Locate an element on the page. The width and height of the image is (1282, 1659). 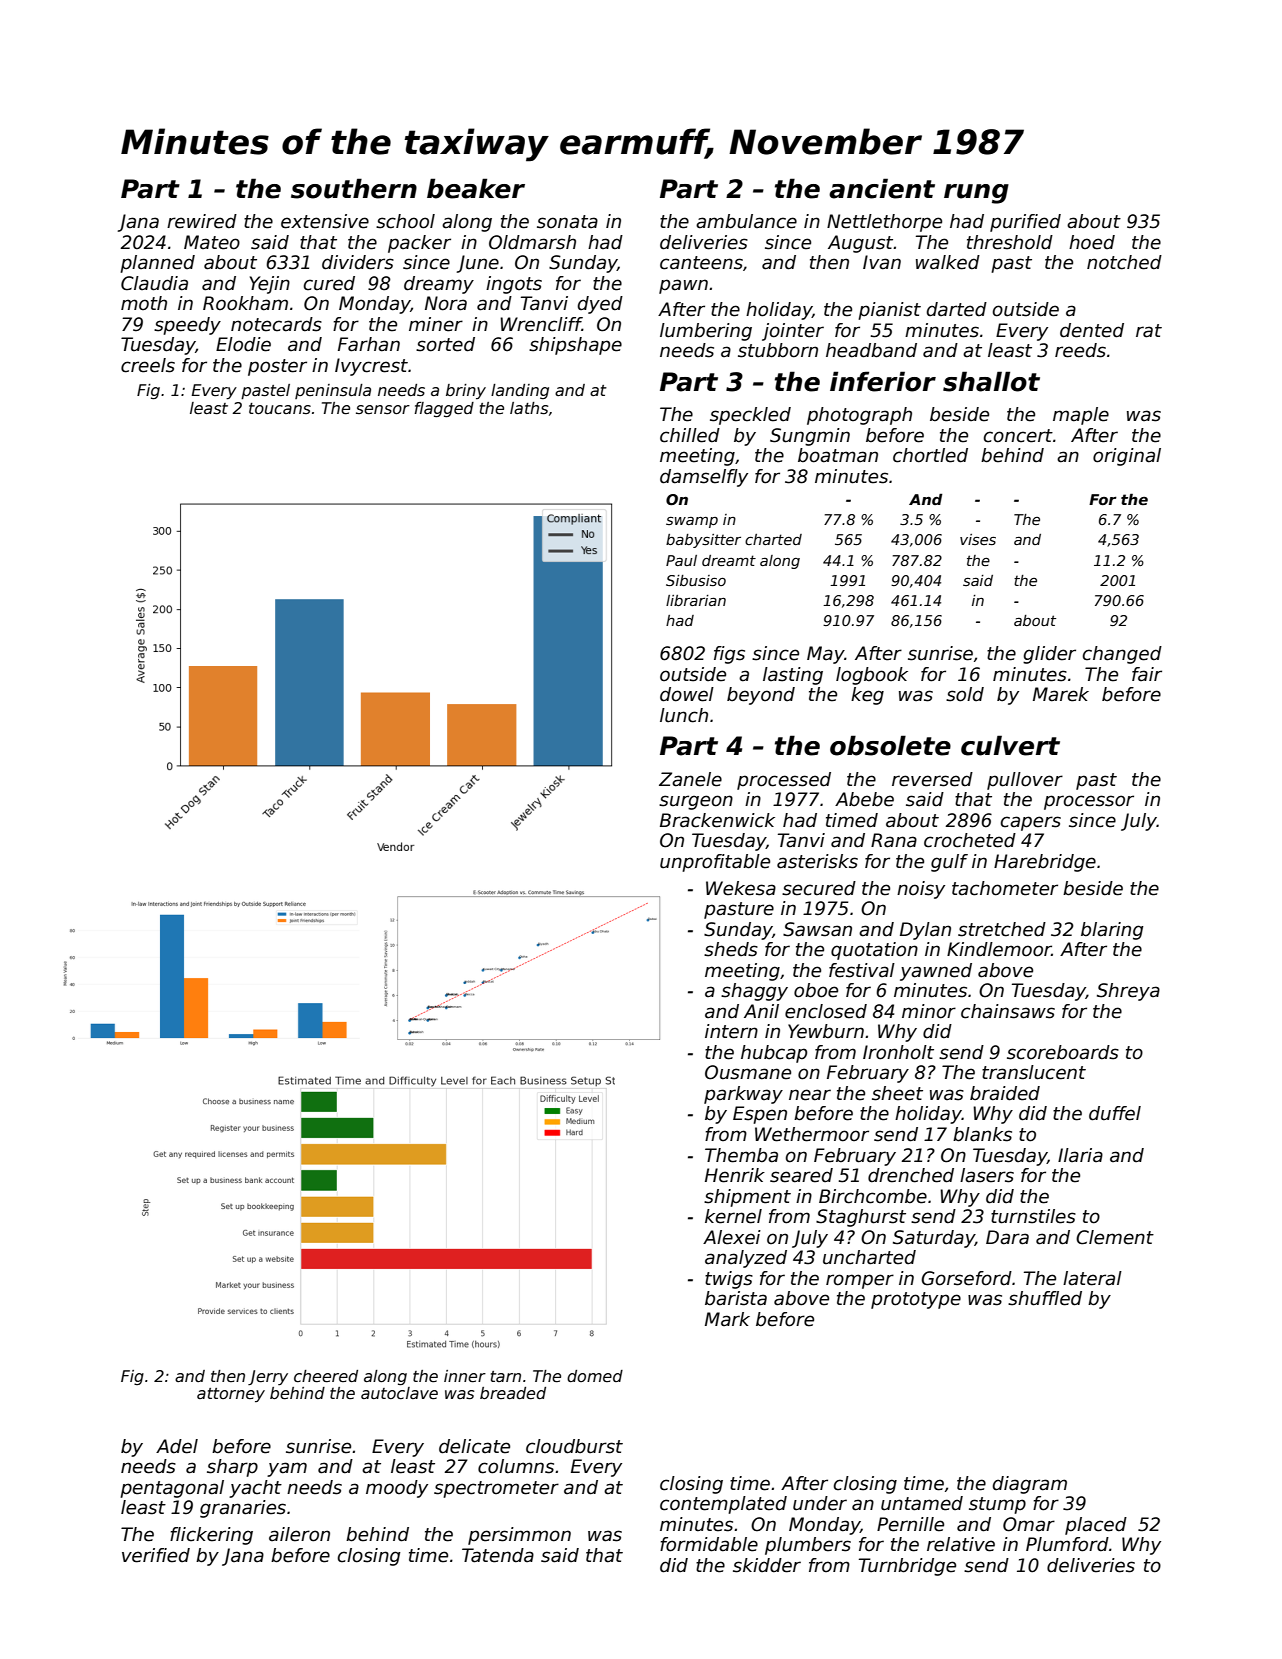
Jerry is located at coordinates (268, 1377).
